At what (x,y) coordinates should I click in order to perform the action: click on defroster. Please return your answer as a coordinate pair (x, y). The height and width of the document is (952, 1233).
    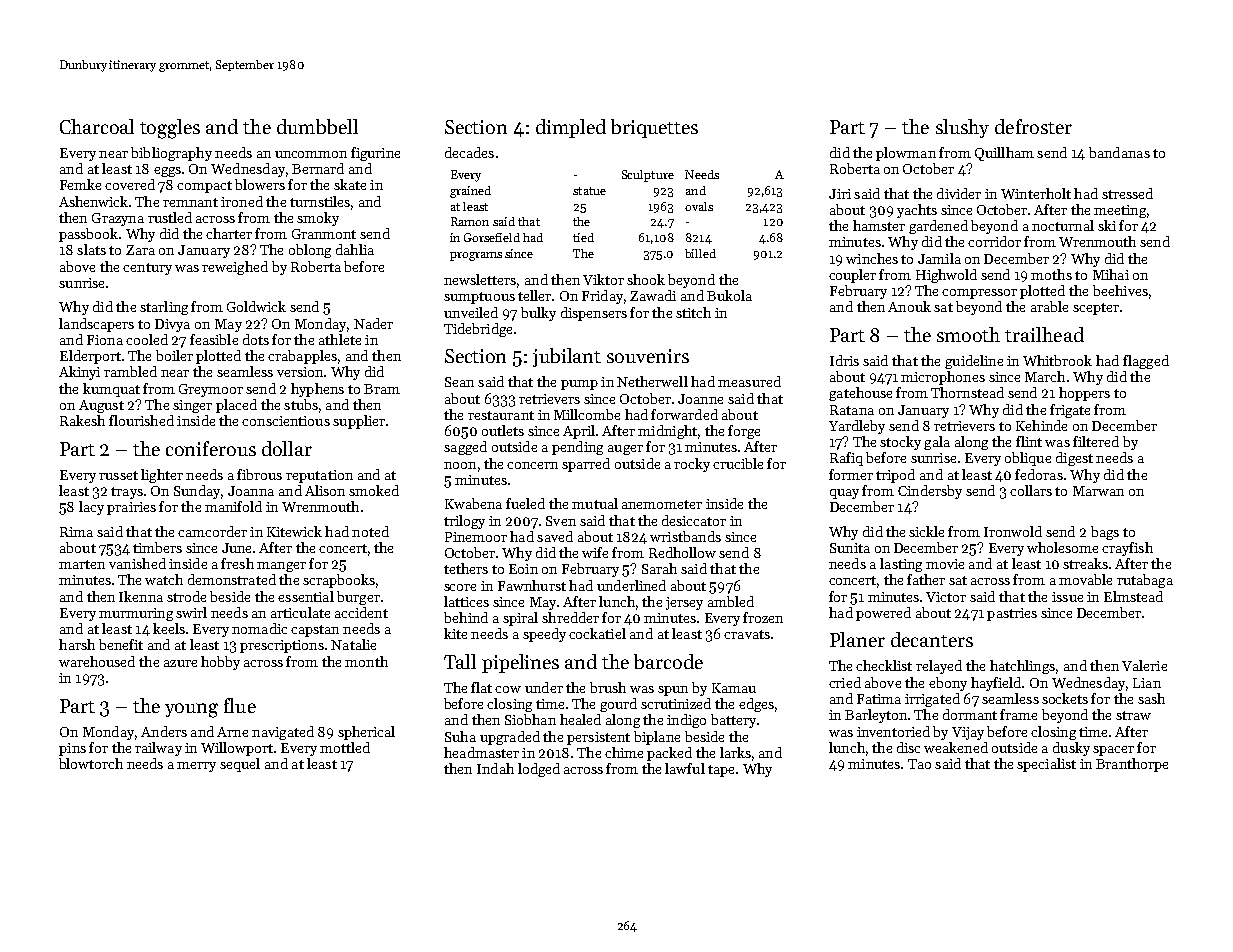
    Looking at the image, I should click on (1033, 126).
